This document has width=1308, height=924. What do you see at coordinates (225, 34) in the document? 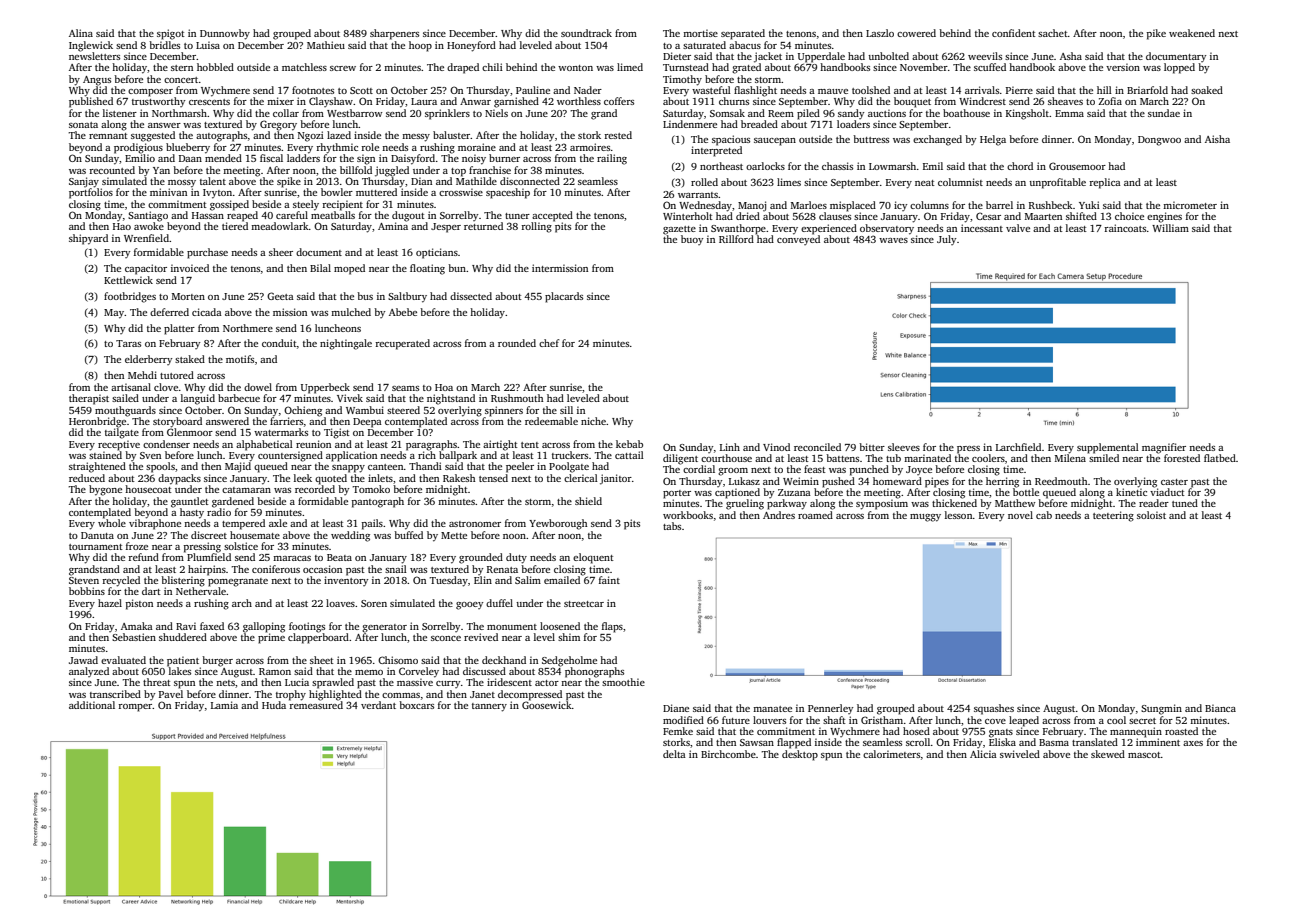
I see `Dunnowby` at bounding box center [225, 34].
